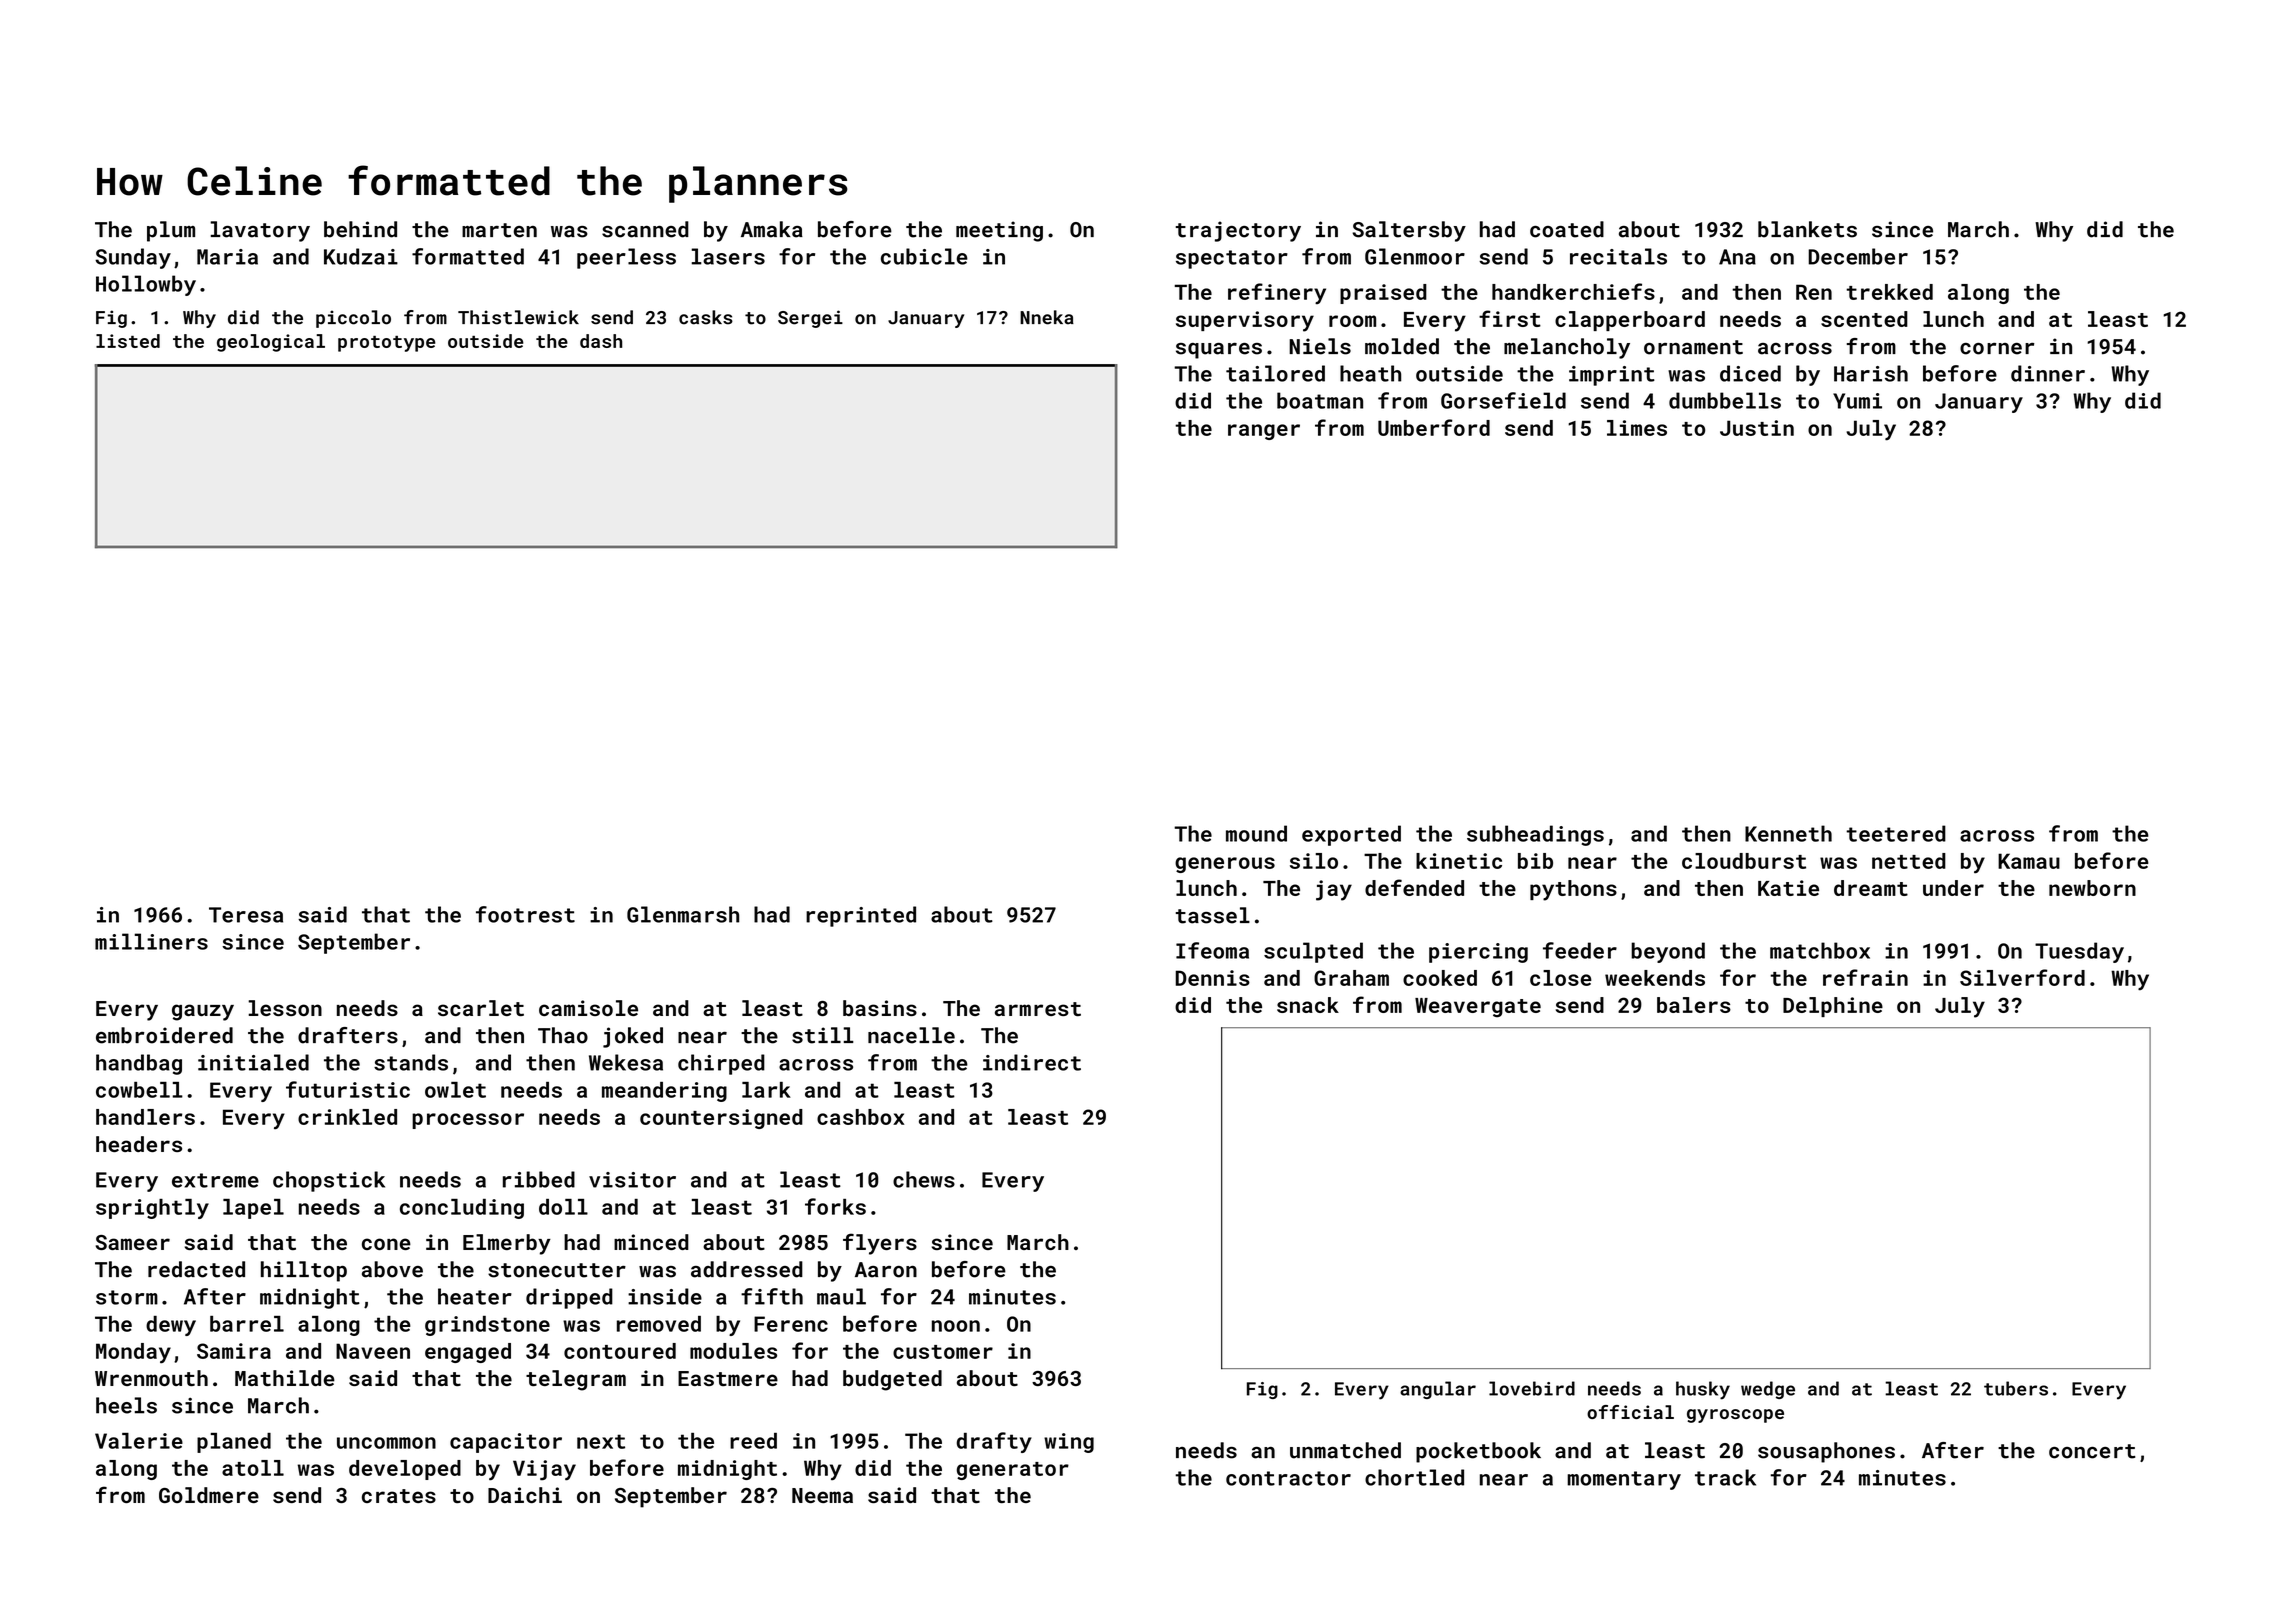  Describe the element at coordinates (1478, 1008) in the screenshot. I see `Weavergate` at that location.
